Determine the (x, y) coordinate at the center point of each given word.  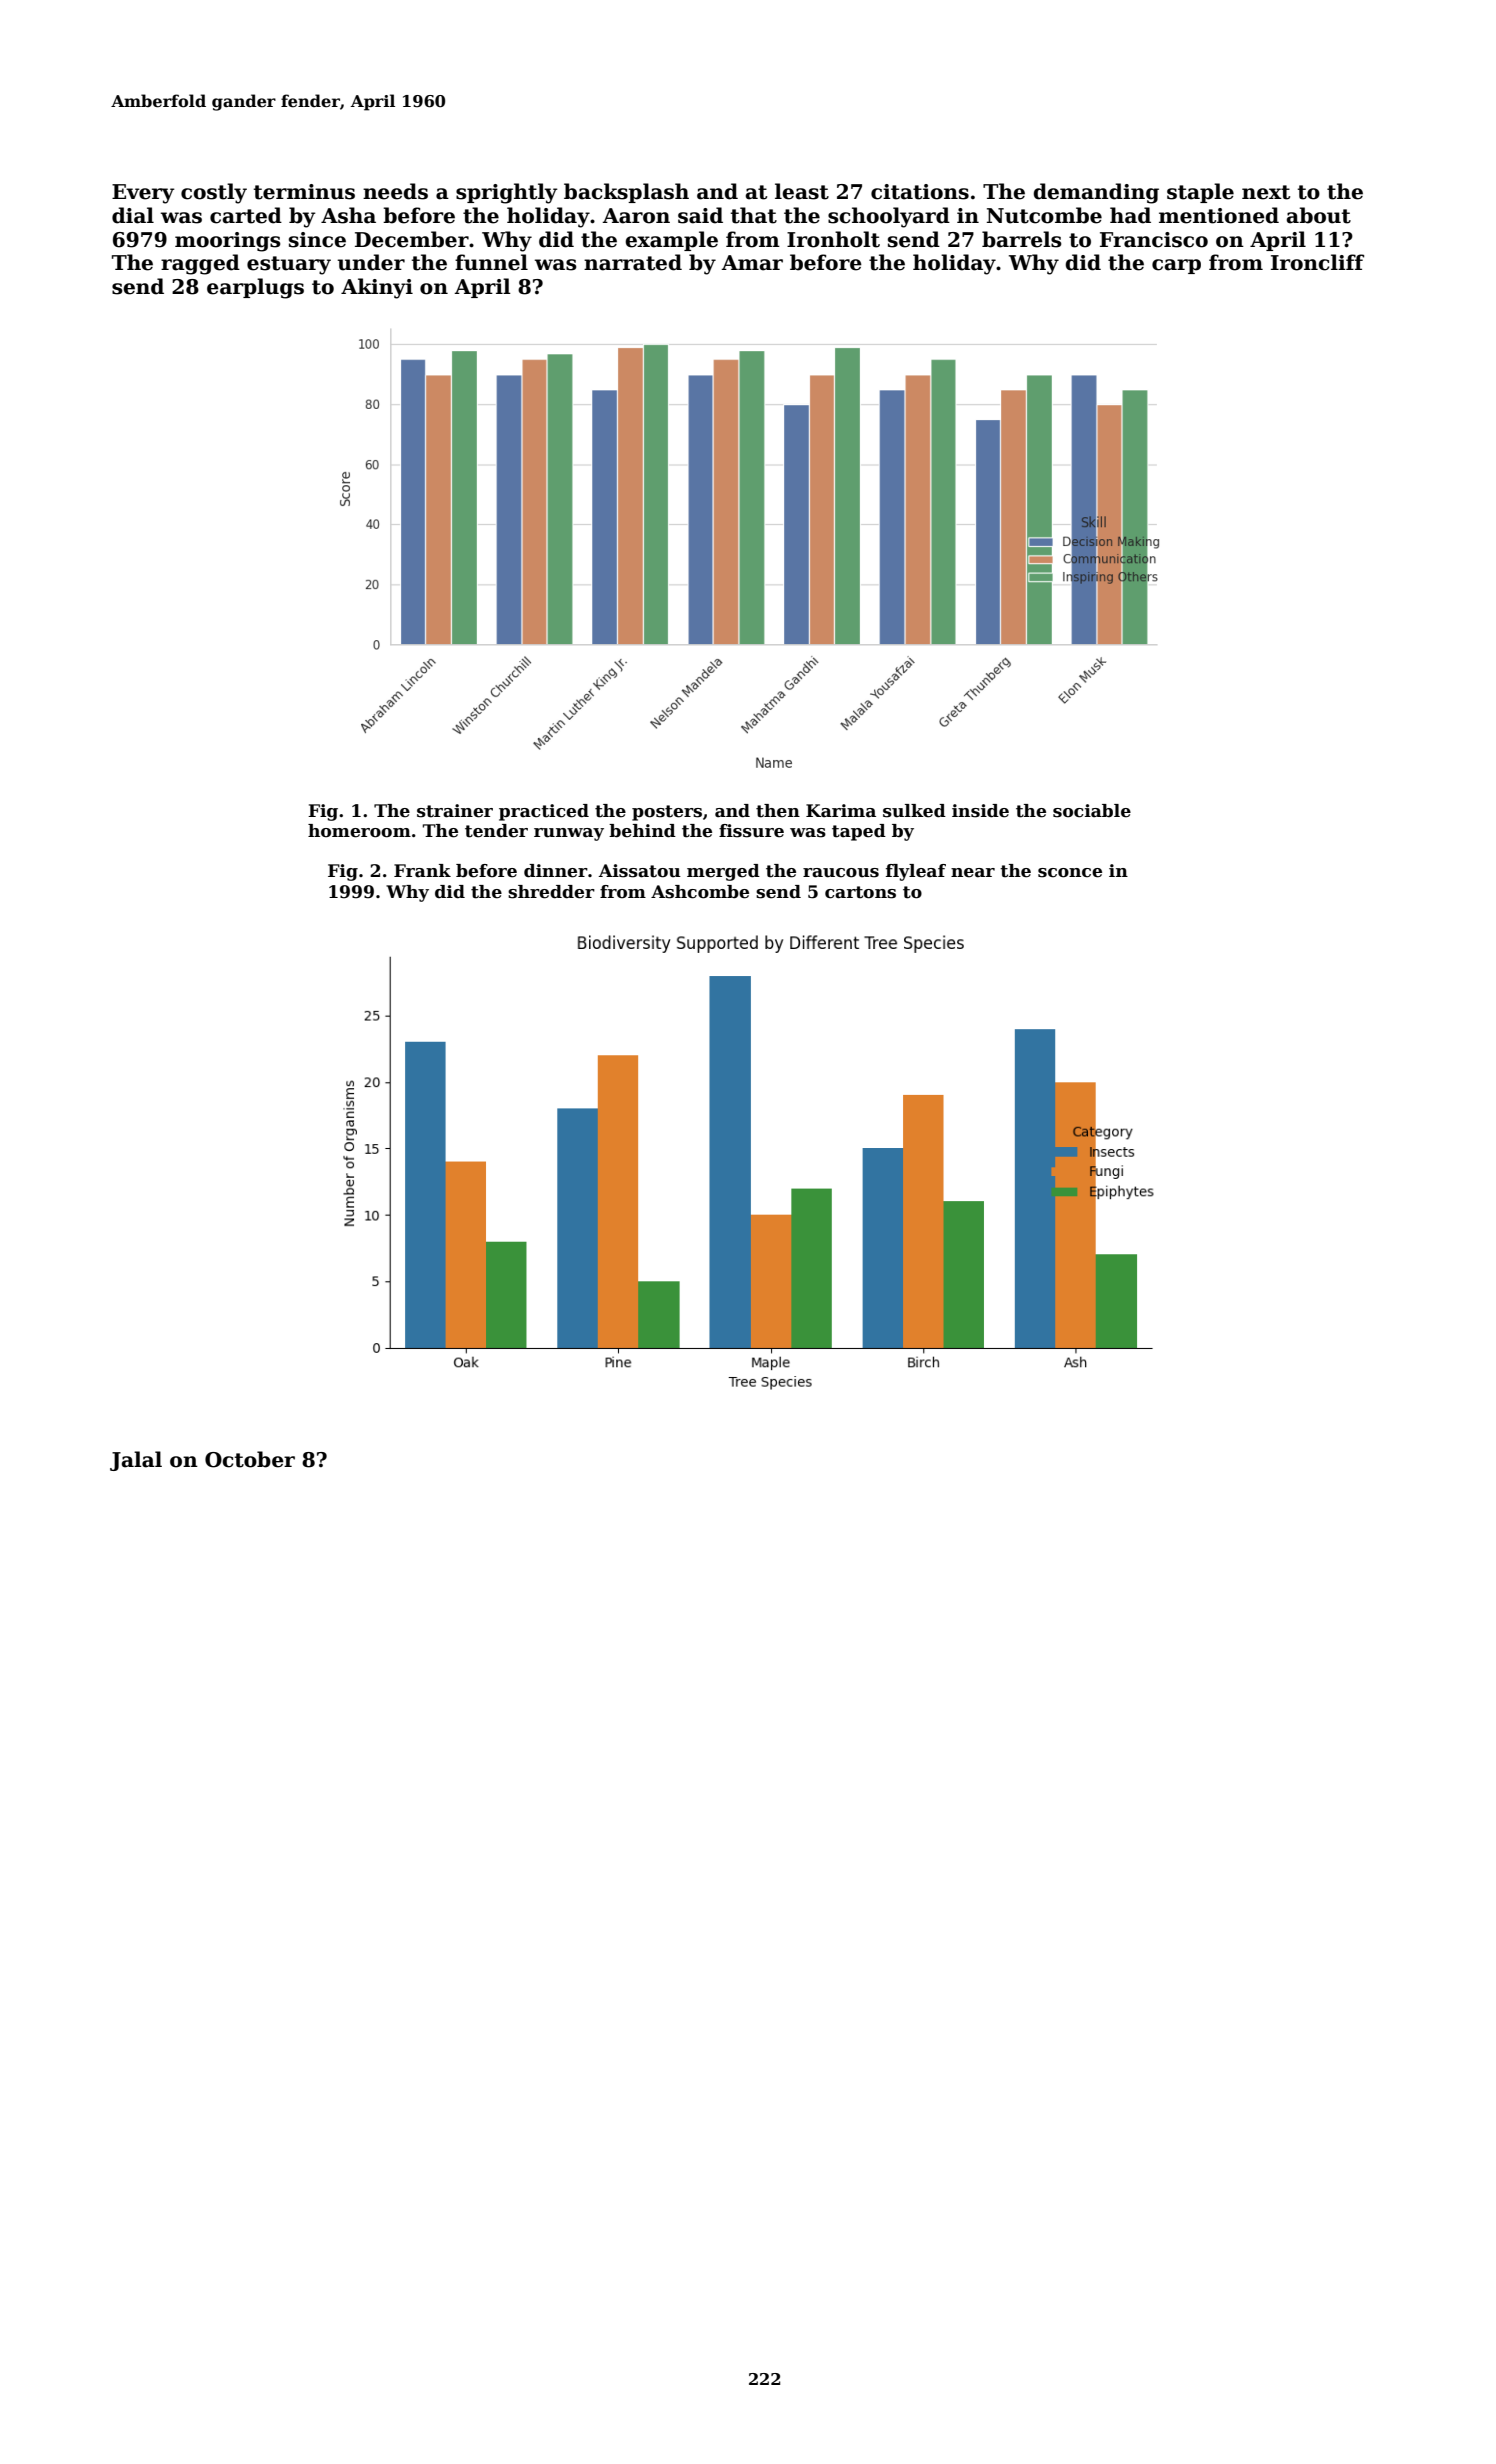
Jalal (136, 1461)
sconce (1070, 873)
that (754, 215)
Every (143, 194)
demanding (1096, 193)
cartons (860, 892)
